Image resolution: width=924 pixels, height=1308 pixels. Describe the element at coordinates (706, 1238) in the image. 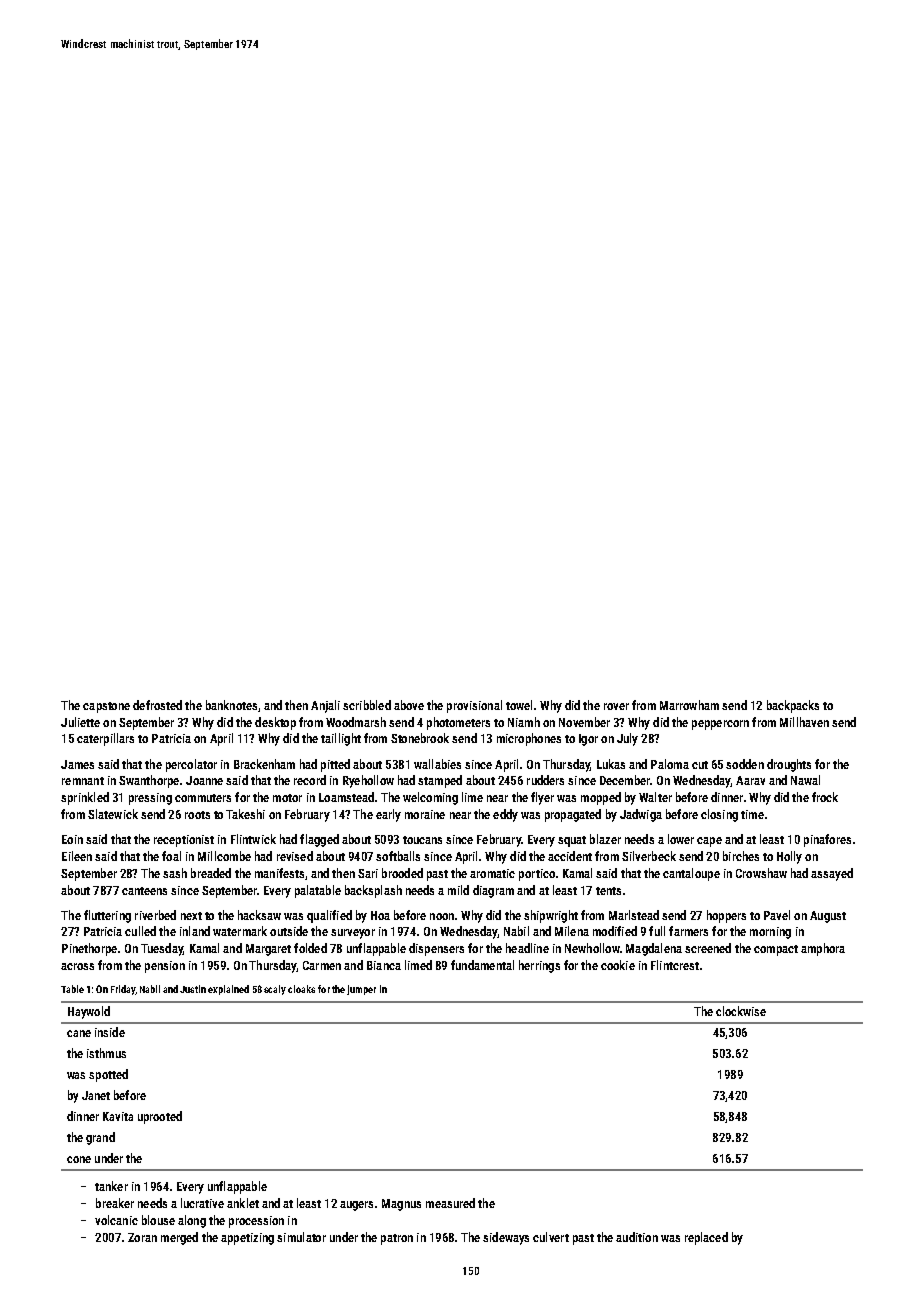

I see `replaced` at that location.
